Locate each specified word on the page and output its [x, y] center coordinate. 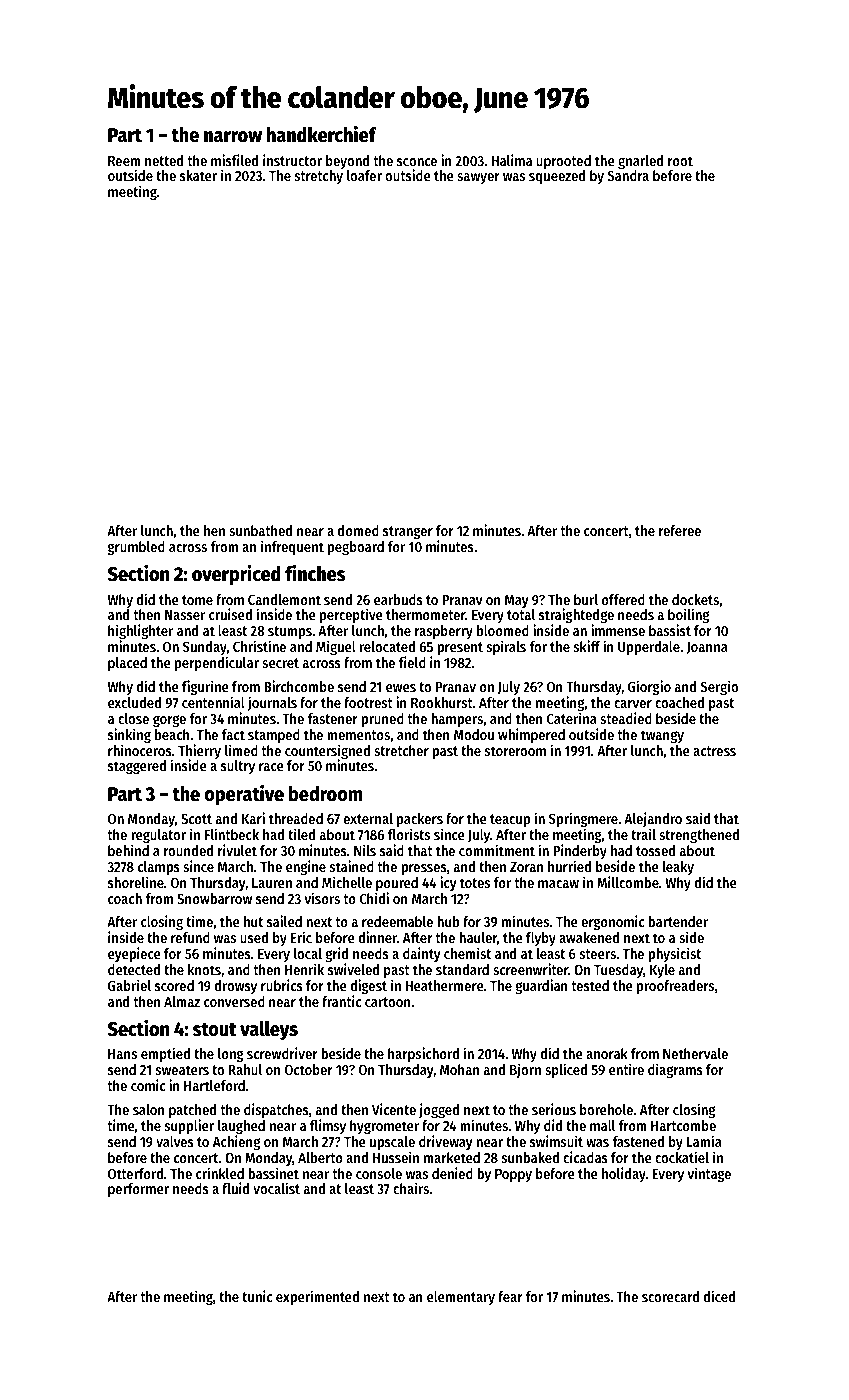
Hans [122, 1054]
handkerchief [322, 134]
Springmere [583, 819]
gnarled [640, 162]
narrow [233, 137]
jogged [439, 1110]
